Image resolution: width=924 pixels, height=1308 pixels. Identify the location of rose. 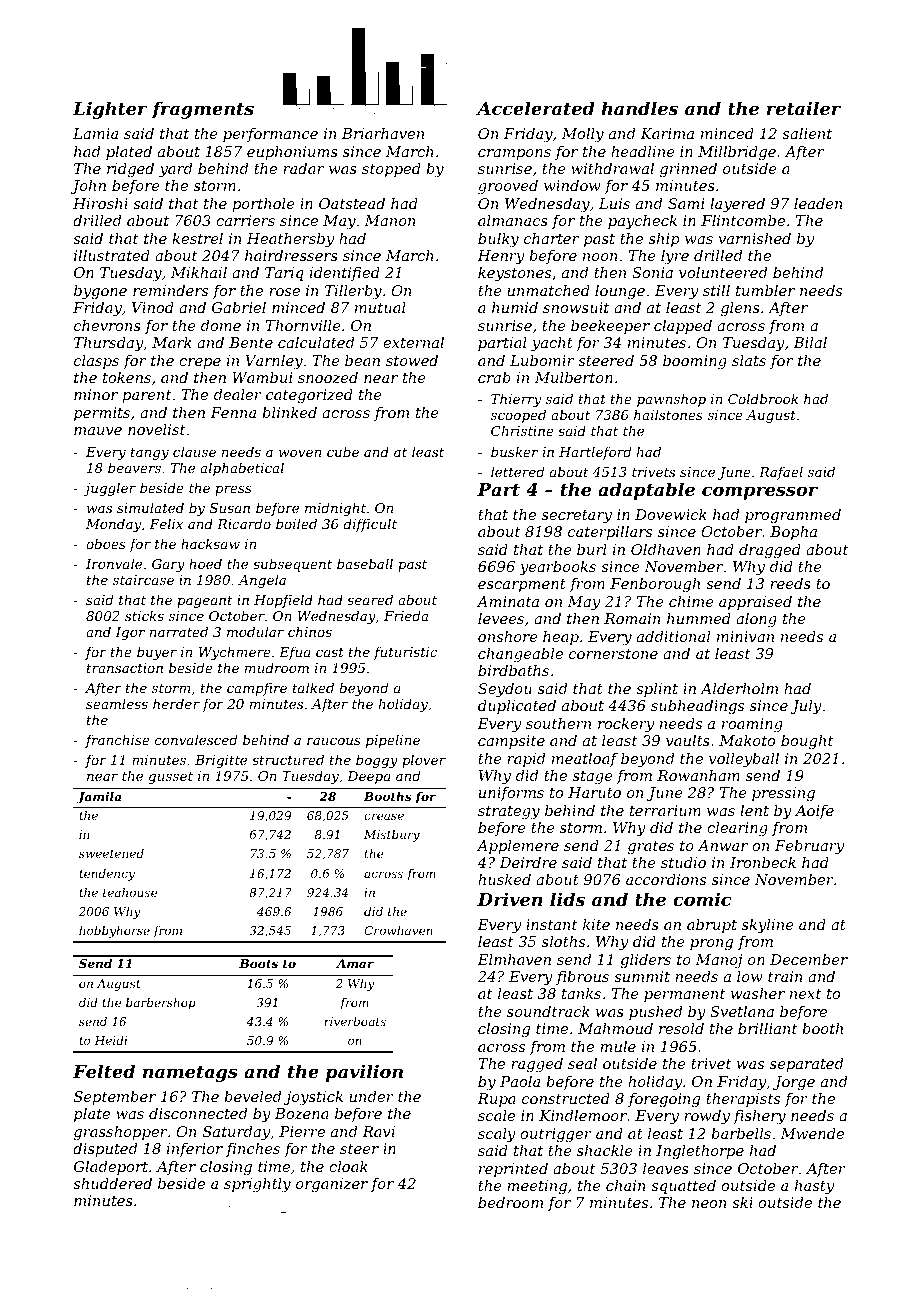
(284, 292).
